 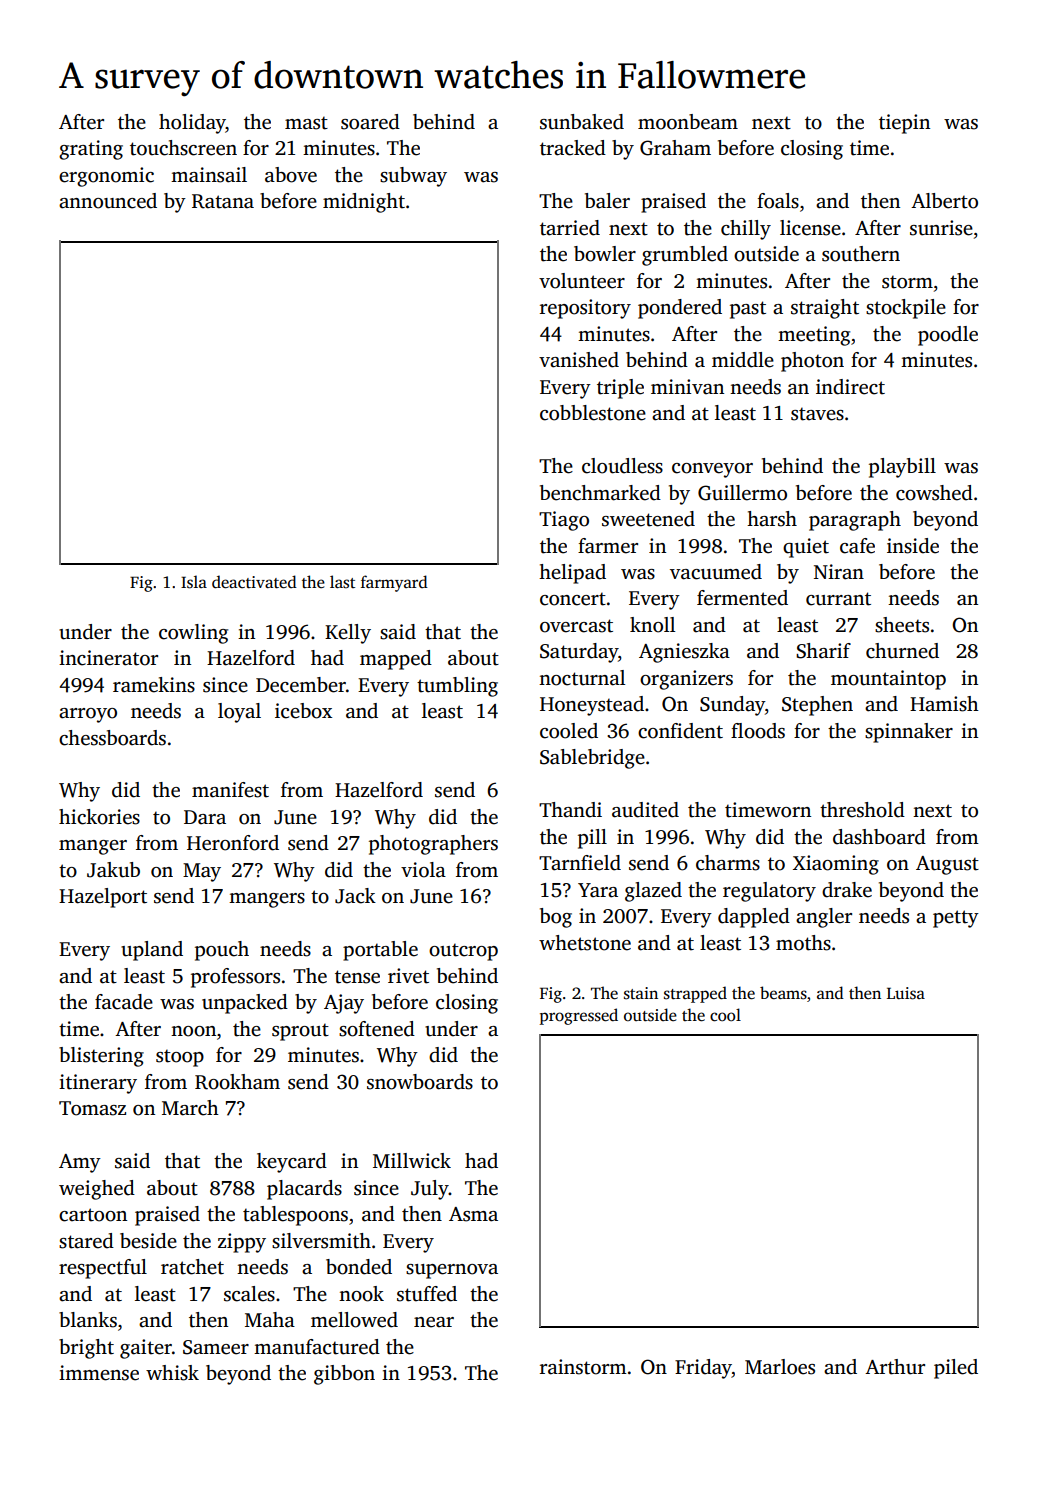 I want to click on August, so click(x=947, y=865).
